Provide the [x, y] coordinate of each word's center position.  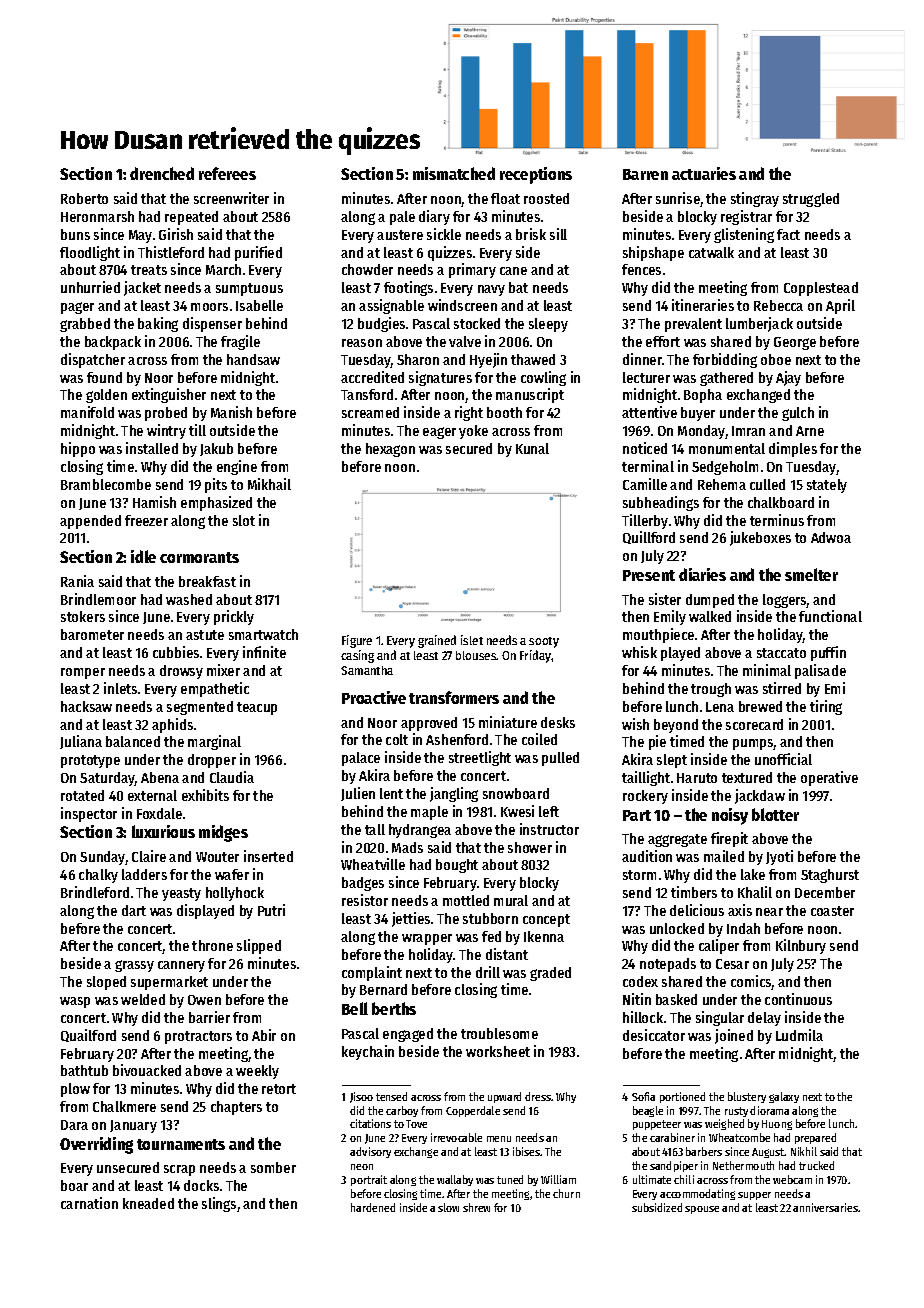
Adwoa [831, 537]
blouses [476, 655]
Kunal [532, 448]
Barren [645, 174]
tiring [826, 707]
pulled [560, 759]
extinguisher [169, 395]
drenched [162, 173]
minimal [767, 670]
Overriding [96, 1145]
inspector [89, 814]
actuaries [704, 173]
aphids [172, 725]
